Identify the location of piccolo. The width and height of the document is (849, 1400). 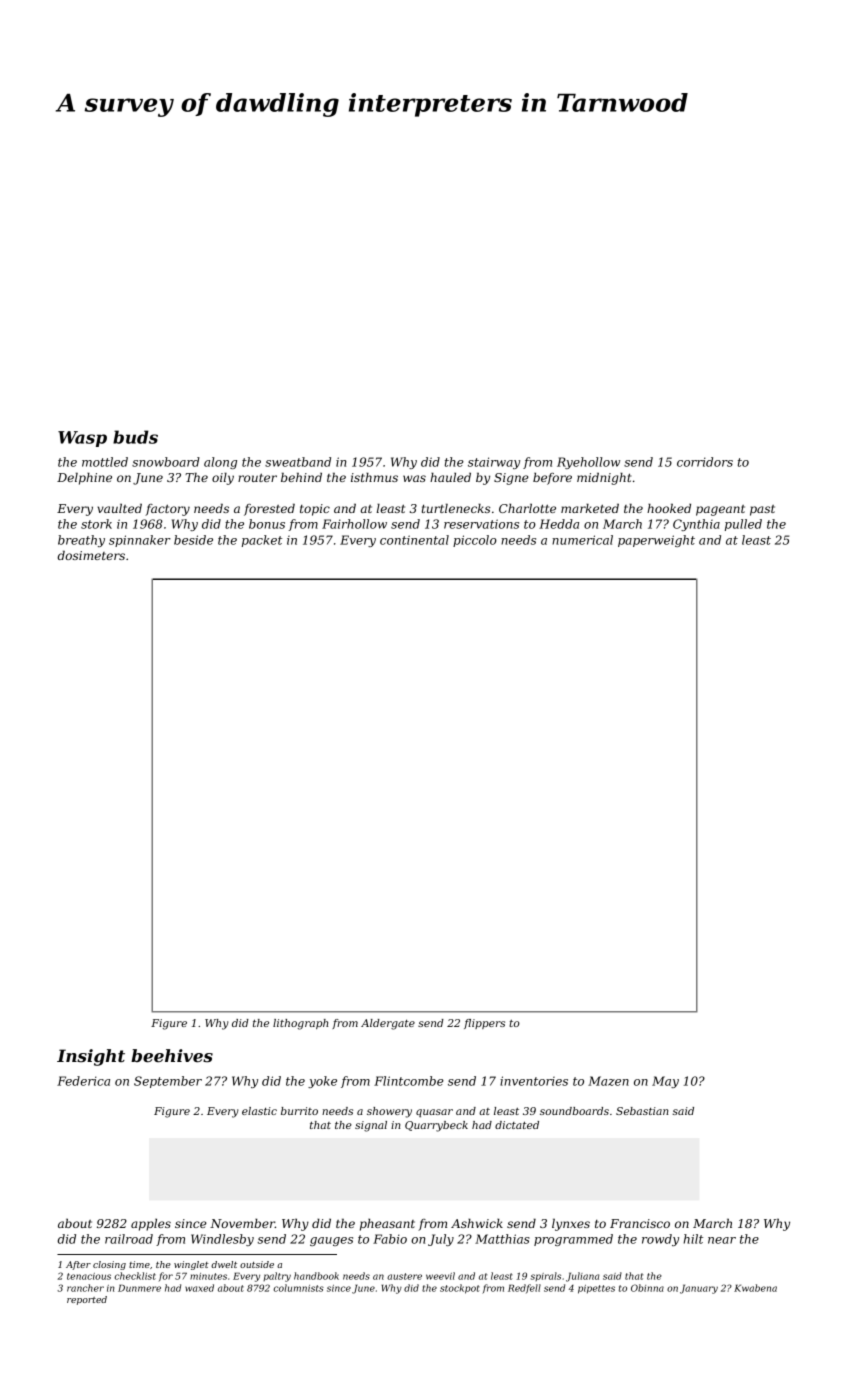
(475, 541).
